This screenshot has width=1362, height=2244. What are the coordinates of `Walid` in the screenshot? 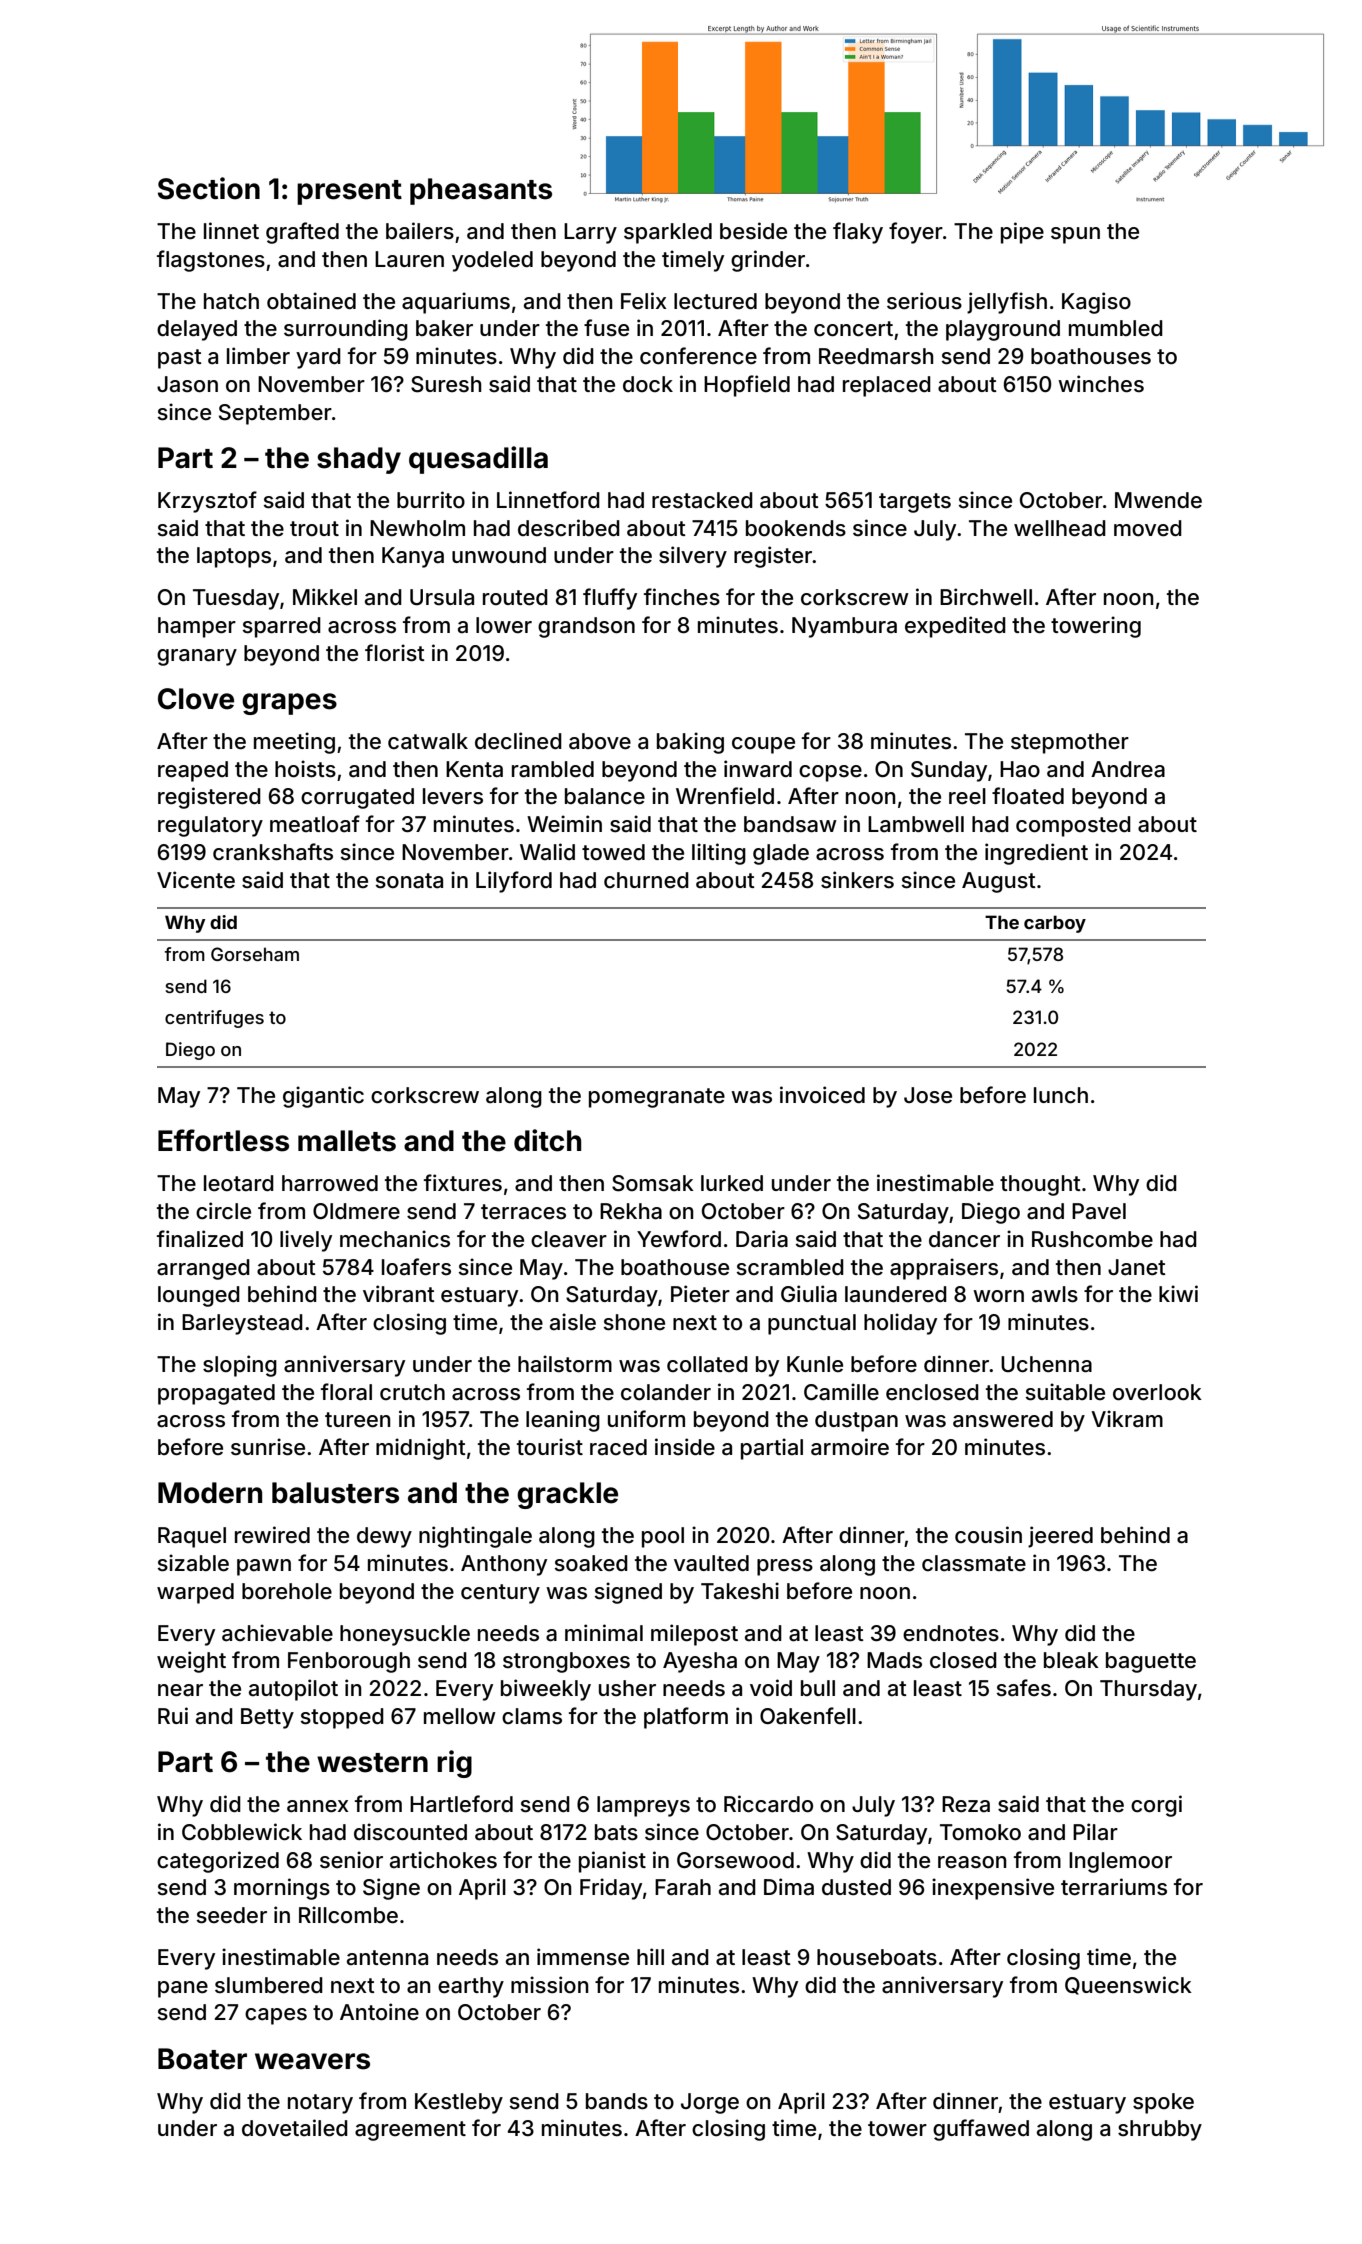 It's located at (547, 851).
